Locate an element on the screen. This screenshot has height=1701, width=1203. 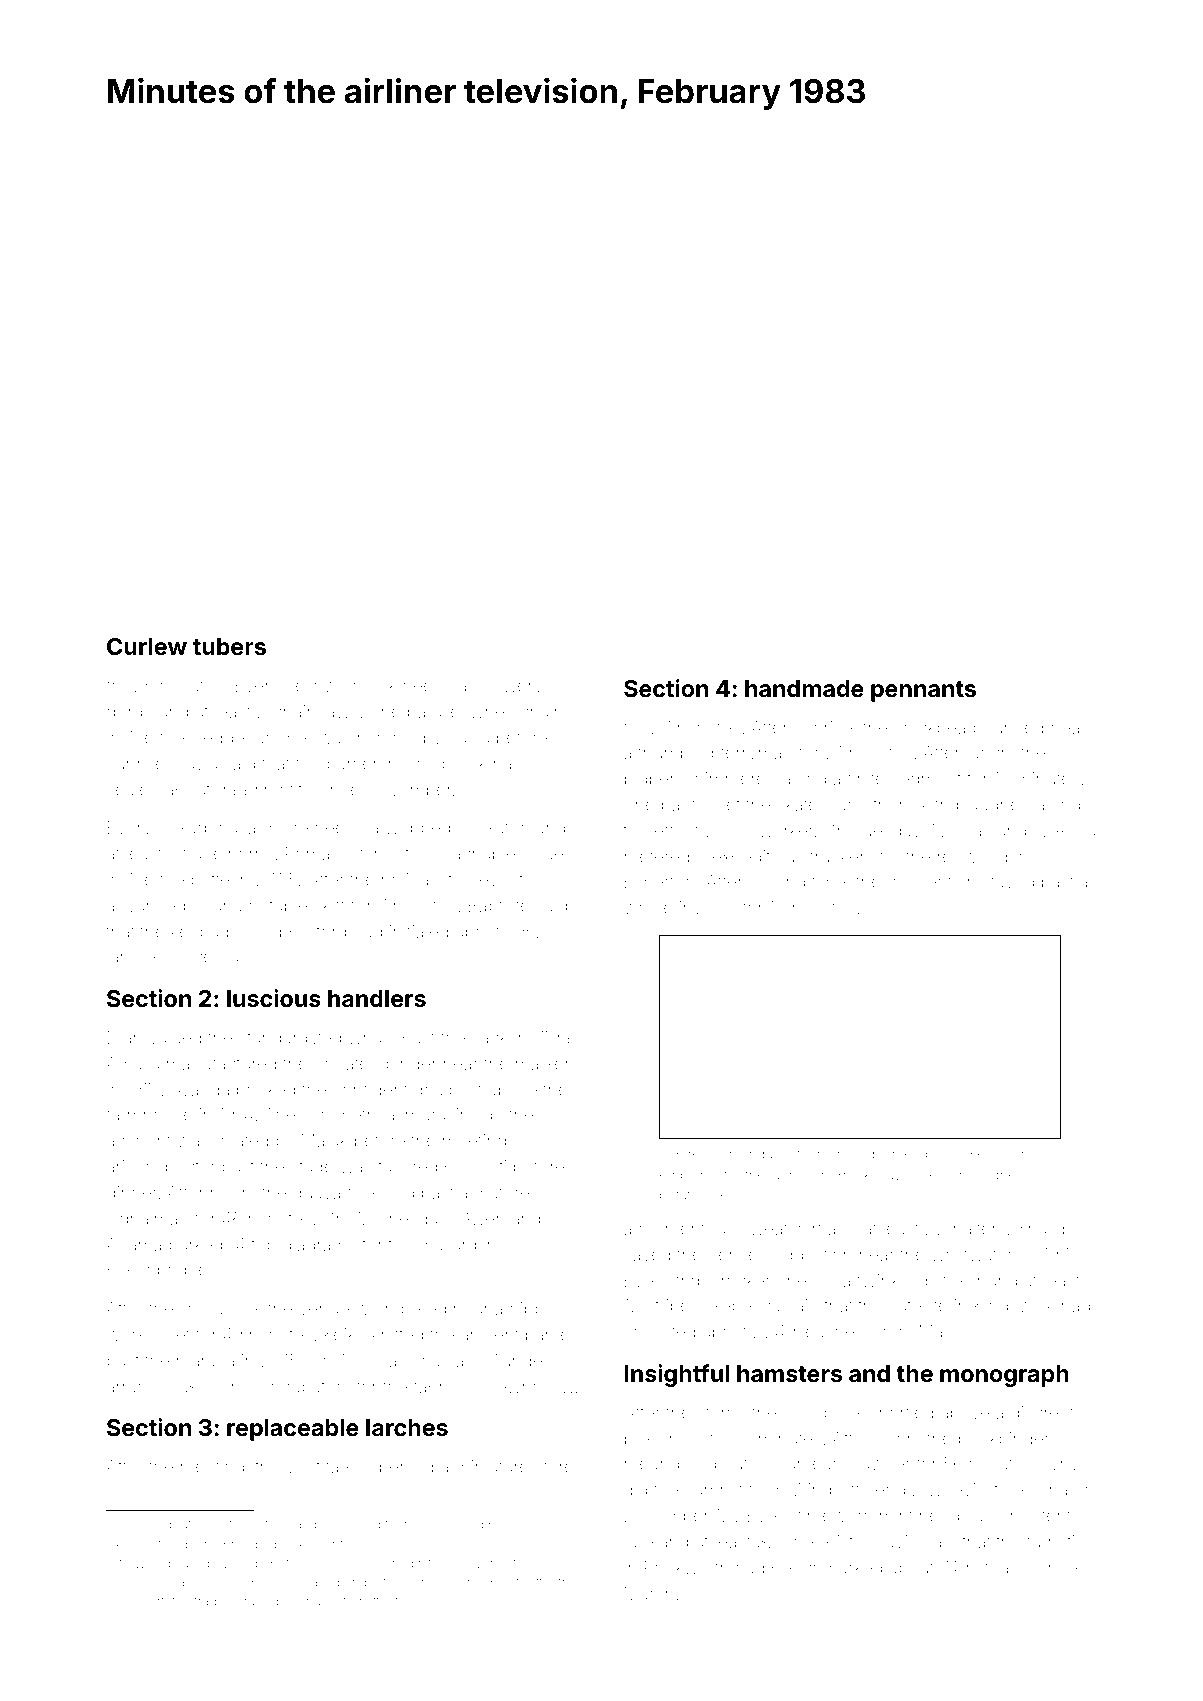
outside is located at coordinates (752, 1463).
